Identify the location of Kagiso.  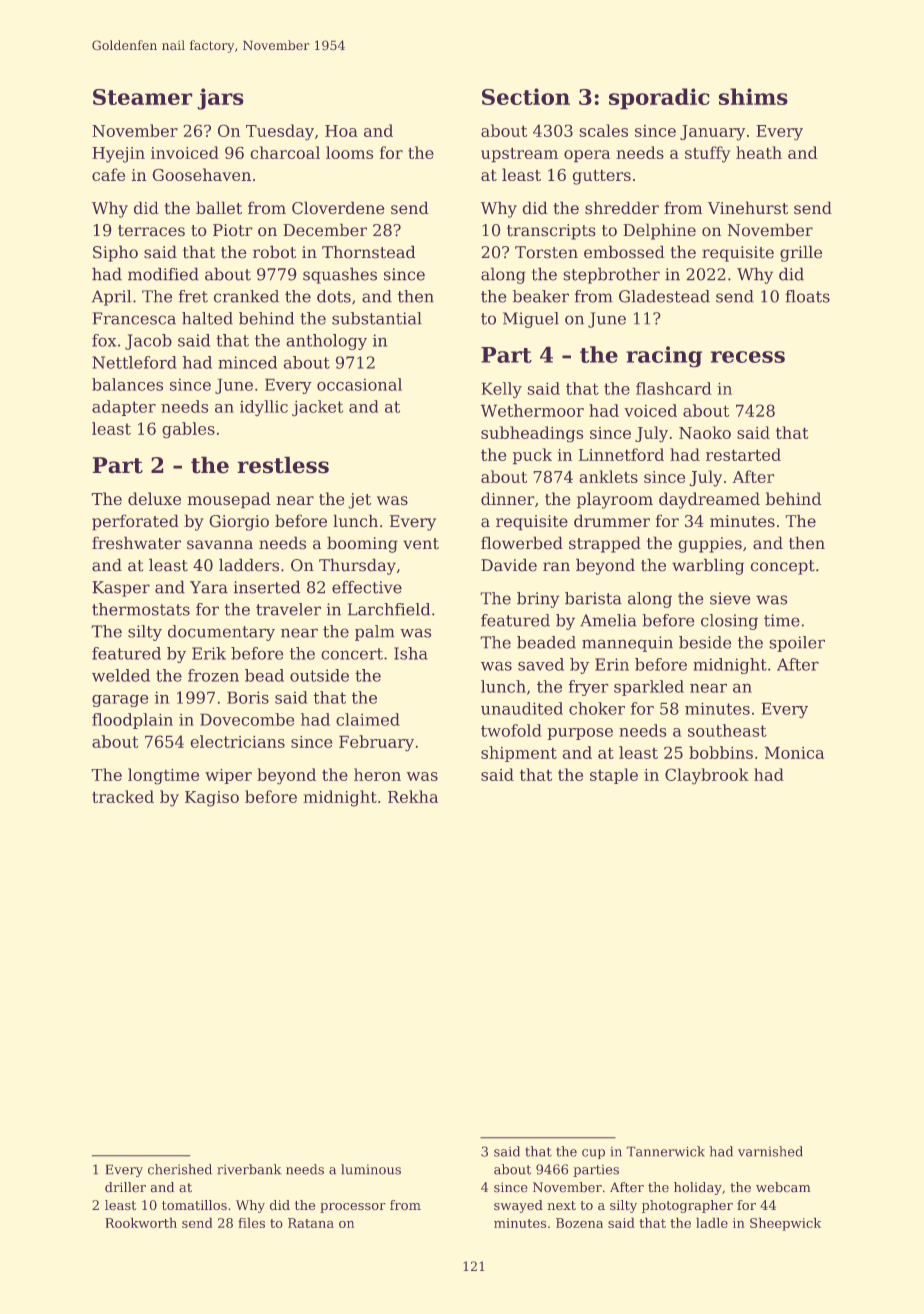
(212, 799).
